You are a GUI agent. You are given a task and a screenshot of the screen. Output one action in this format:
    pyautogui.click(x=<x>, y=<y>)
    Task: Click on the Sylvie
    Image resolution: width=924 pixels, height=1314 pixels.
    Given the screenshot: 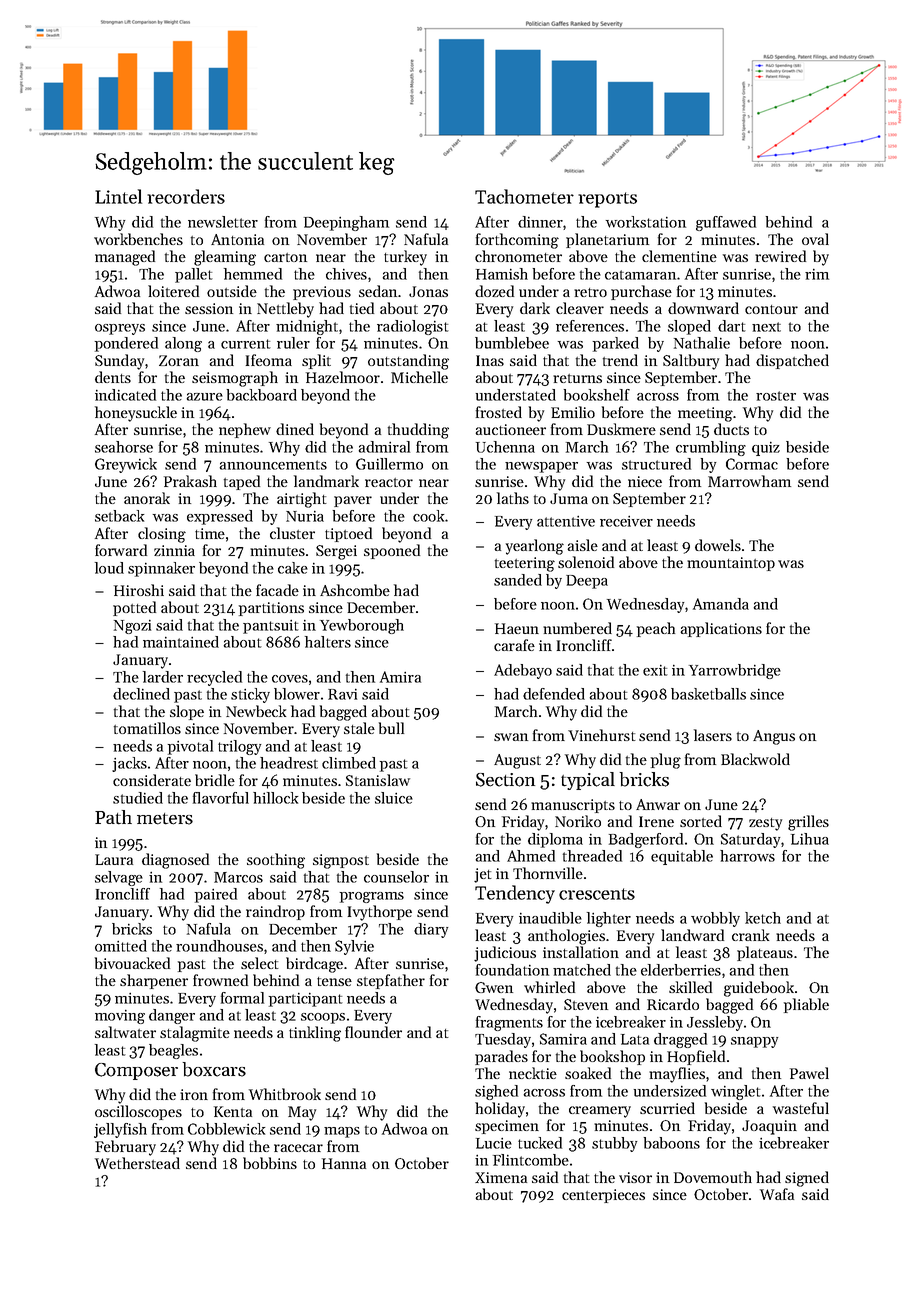 What is the action you would take?
    pyautogui.click(x=354, y=947)
